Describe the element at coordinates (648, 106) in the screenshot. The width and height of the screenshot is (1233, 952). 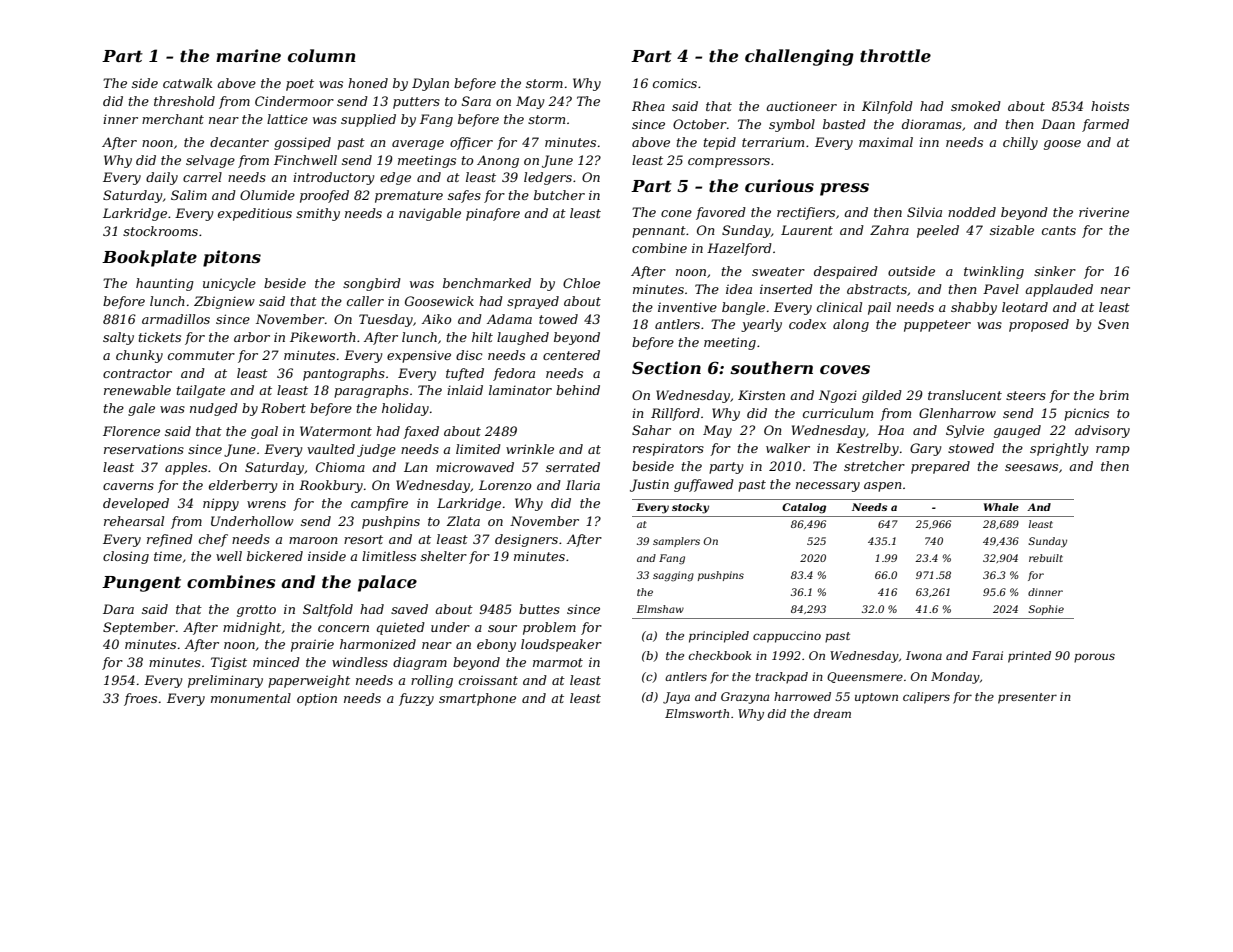
I see `Rhea` at that location.
